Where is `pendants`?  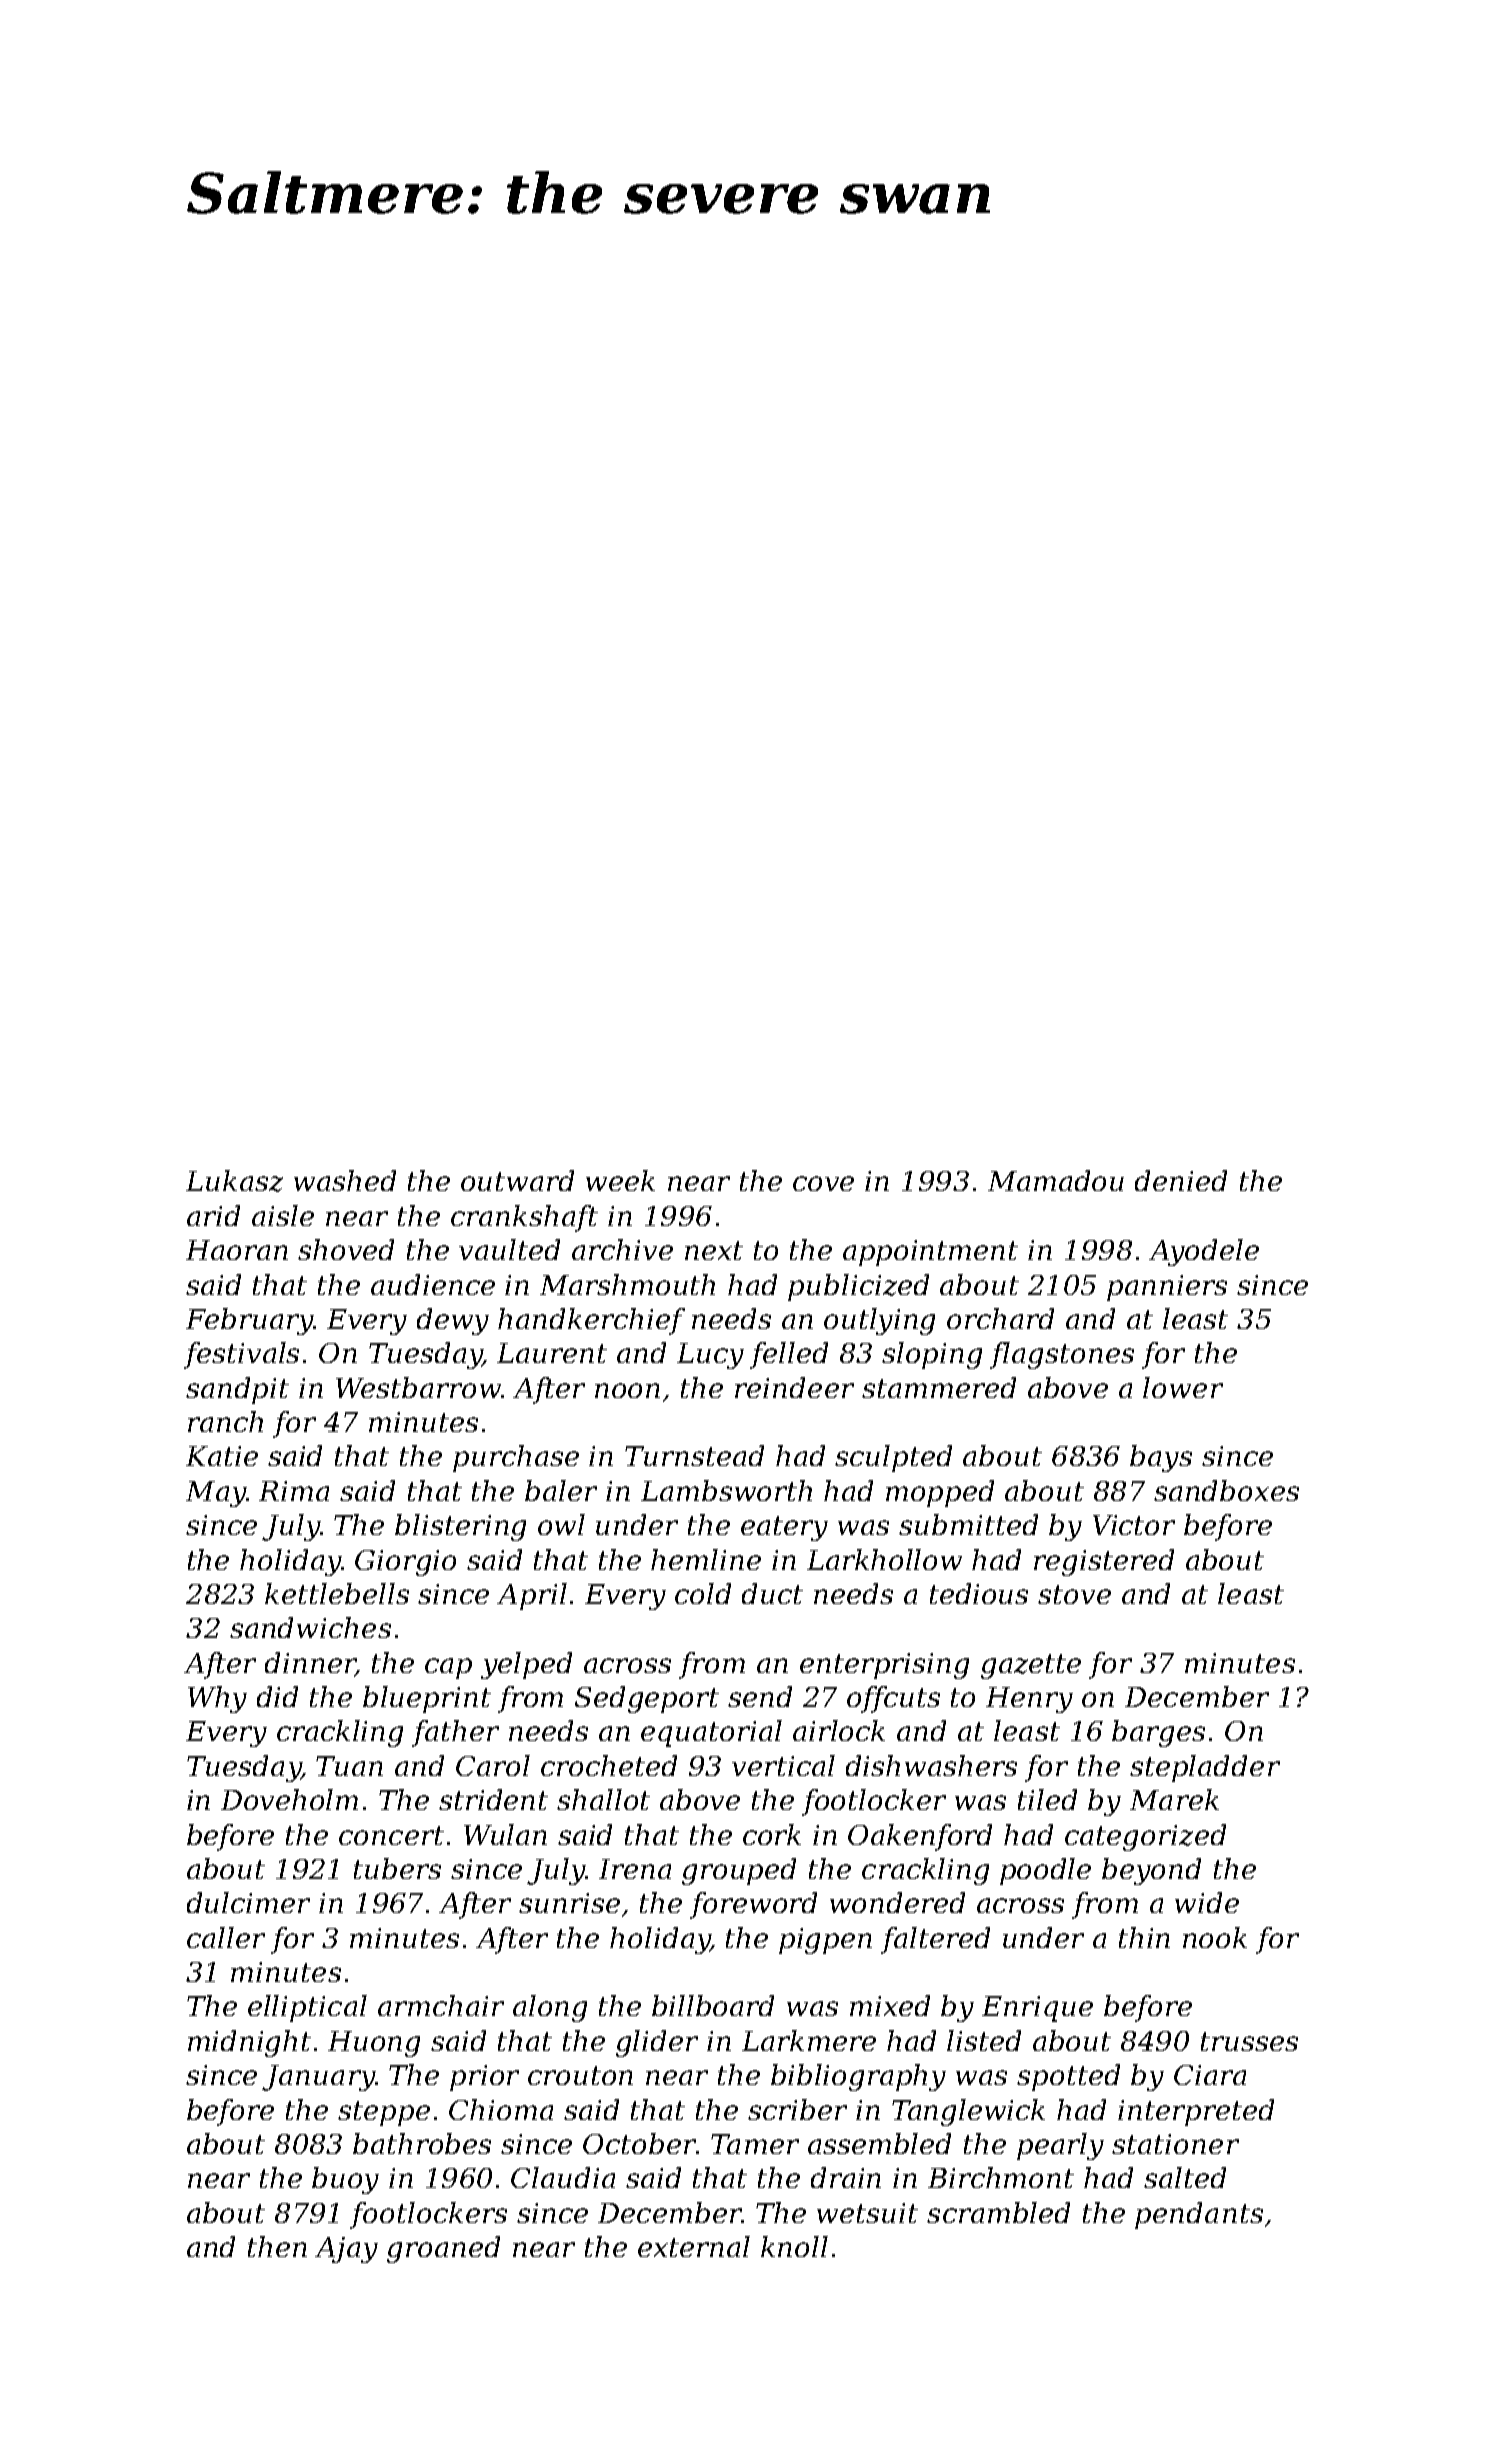 pendants is located at coordinates (1199, 2215).
